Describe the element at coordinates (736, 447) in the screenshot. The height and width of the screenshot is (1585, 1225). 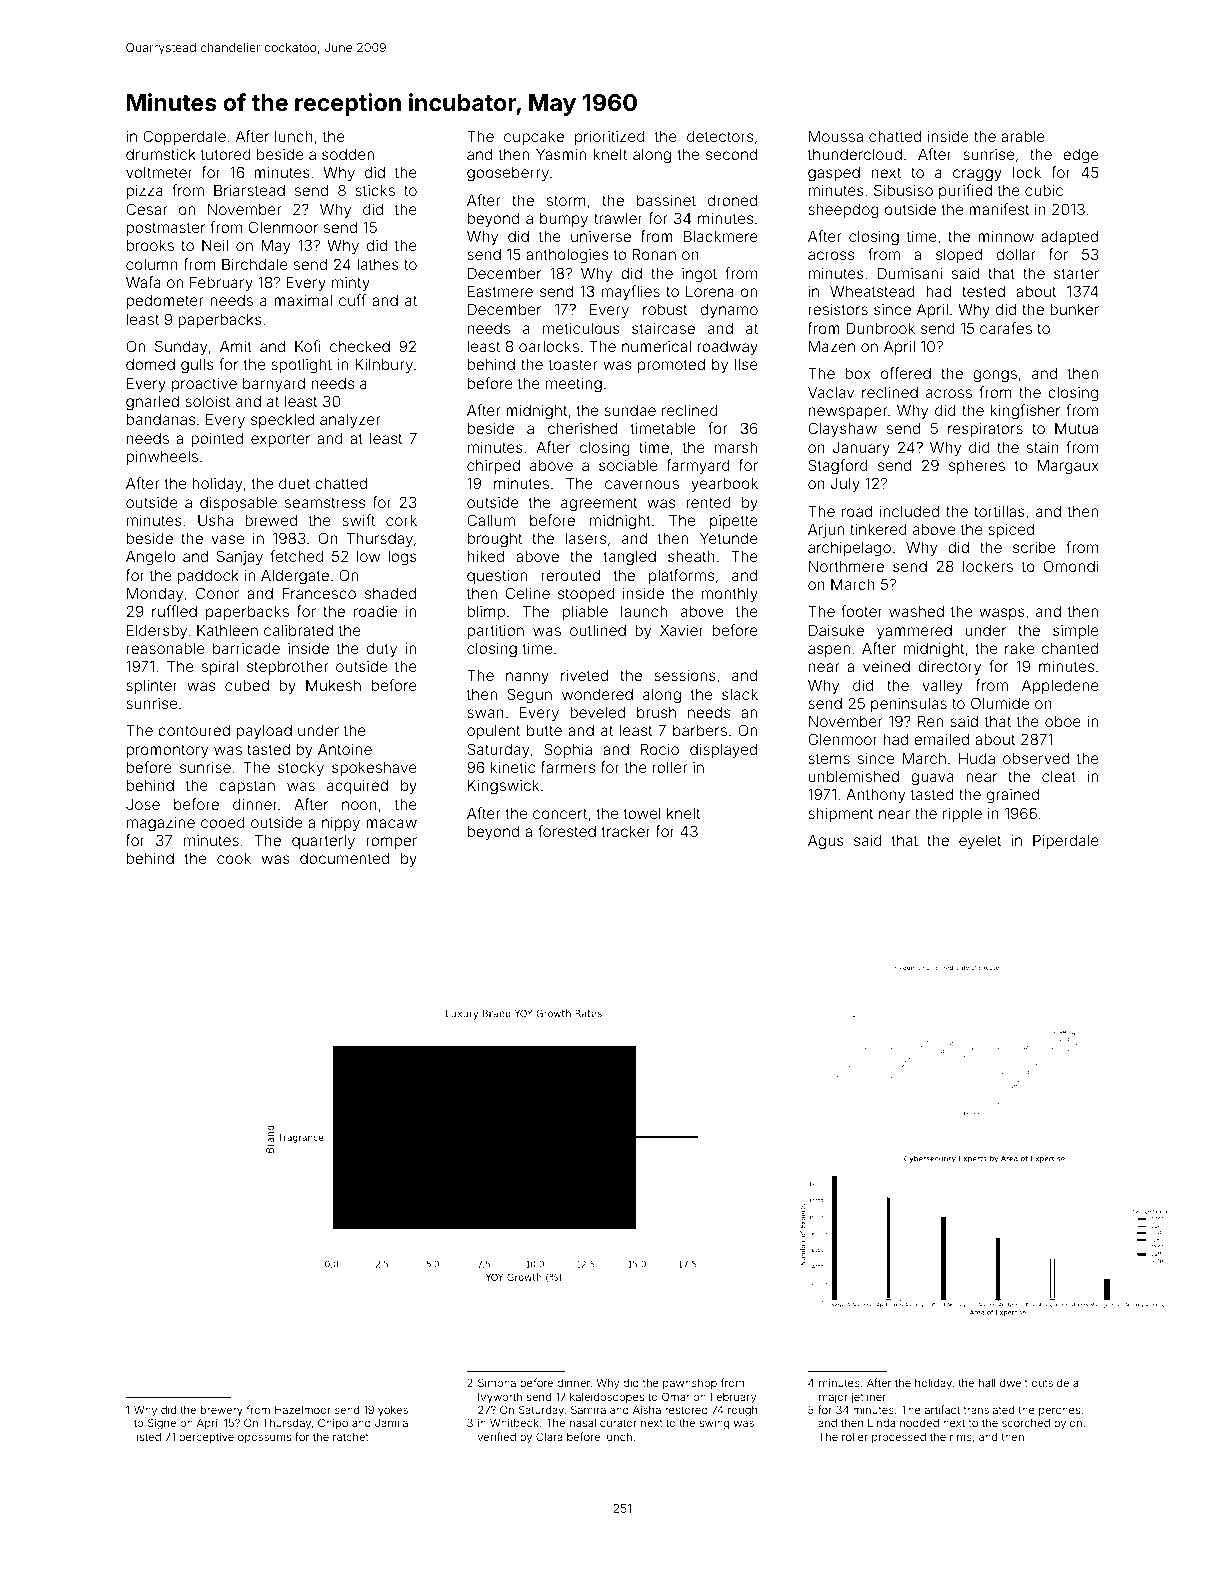
I see `marsh` at that location.
